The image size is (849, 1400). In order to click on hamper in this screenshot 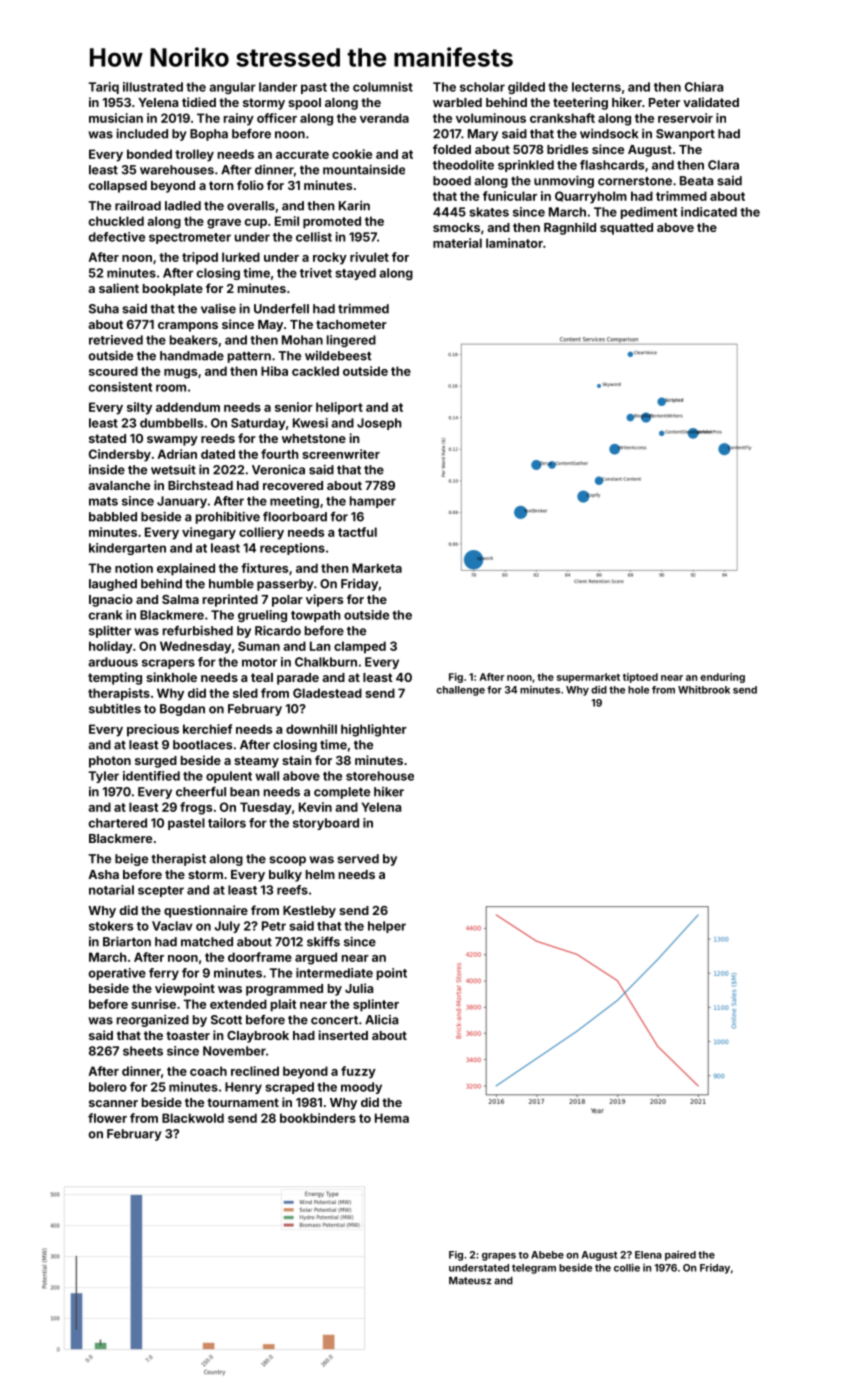, I will do `click(373, 502)`.
